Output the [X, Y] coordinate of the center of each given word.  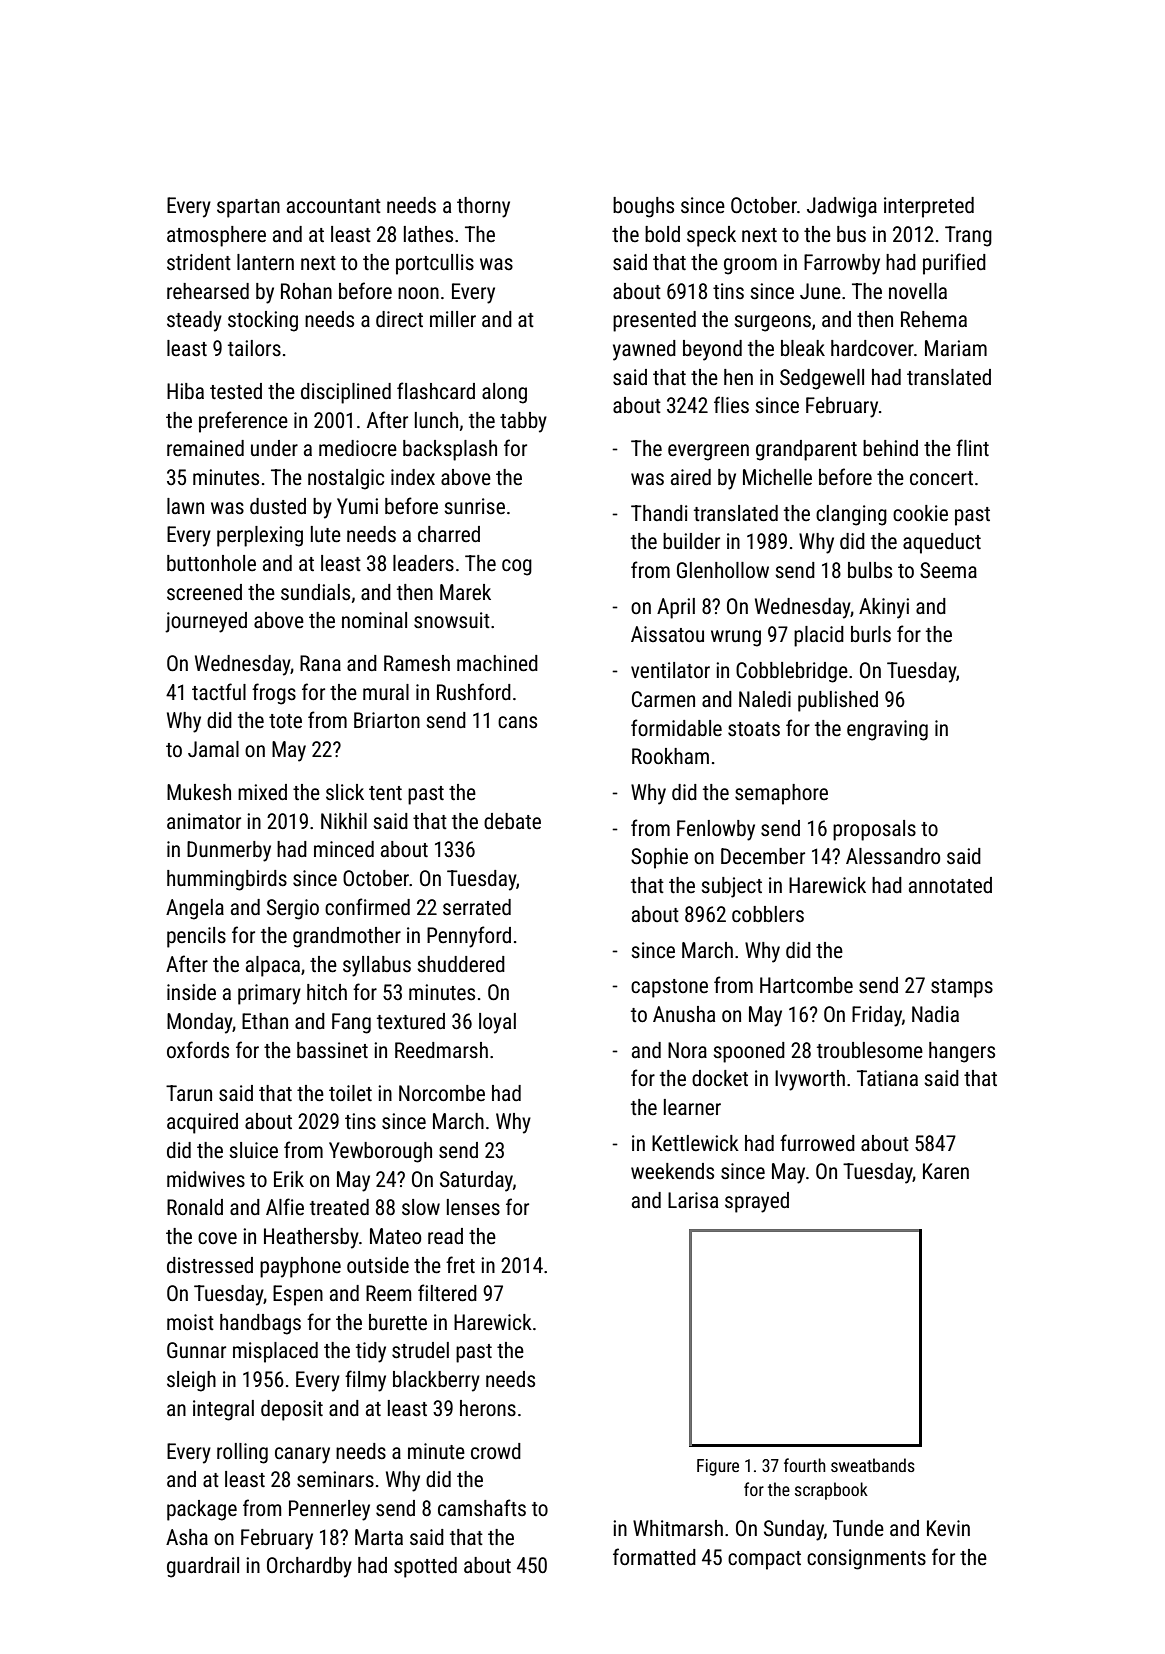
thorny [483, 207]
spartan [248, 208]
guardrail [203, 1567]
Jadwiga [842, 207]
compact [764, 1560]
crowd [496, 1451]
